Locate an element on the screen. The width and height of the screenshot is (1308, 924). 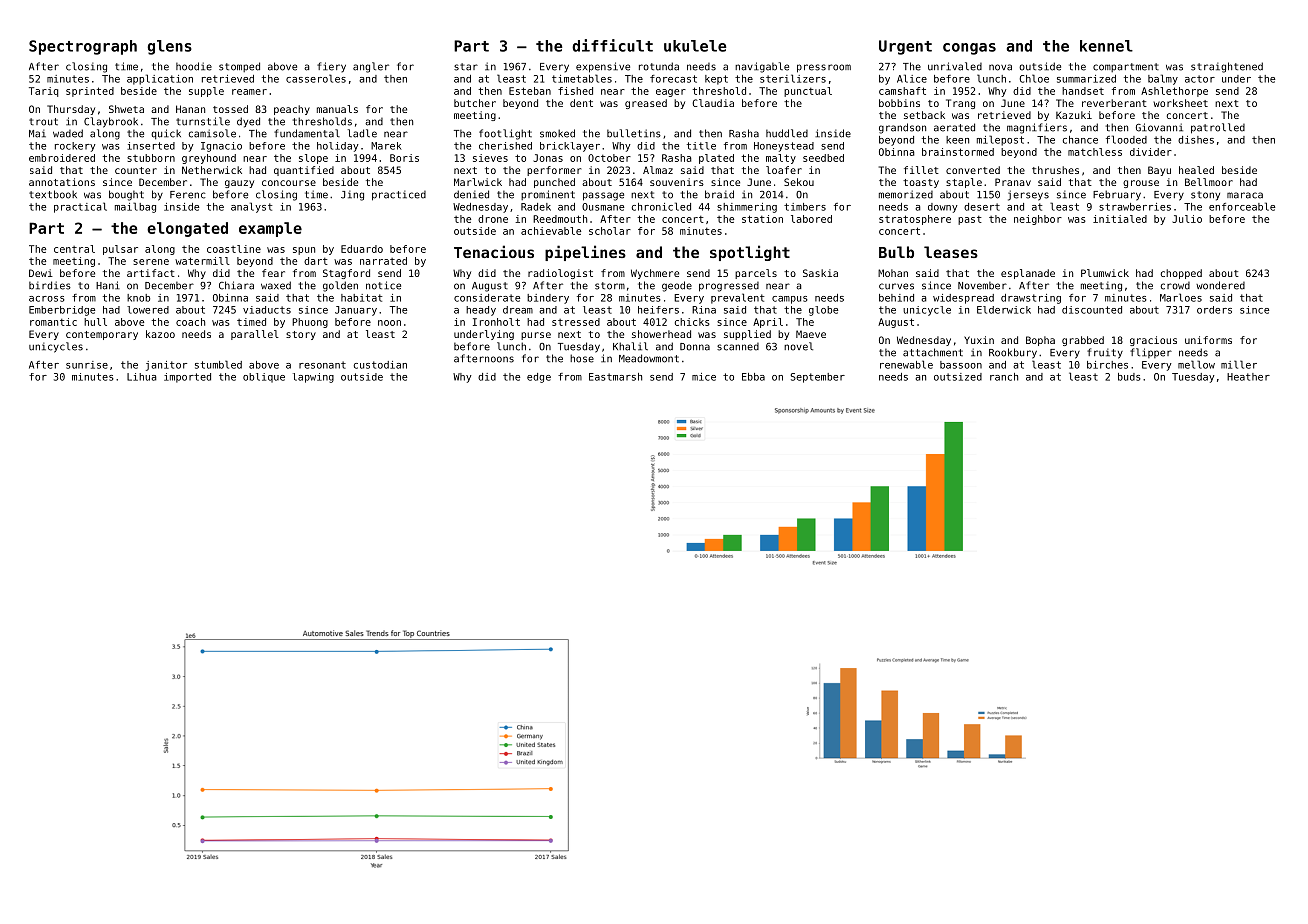
sterilizers is located at coordinates (793, 78).
